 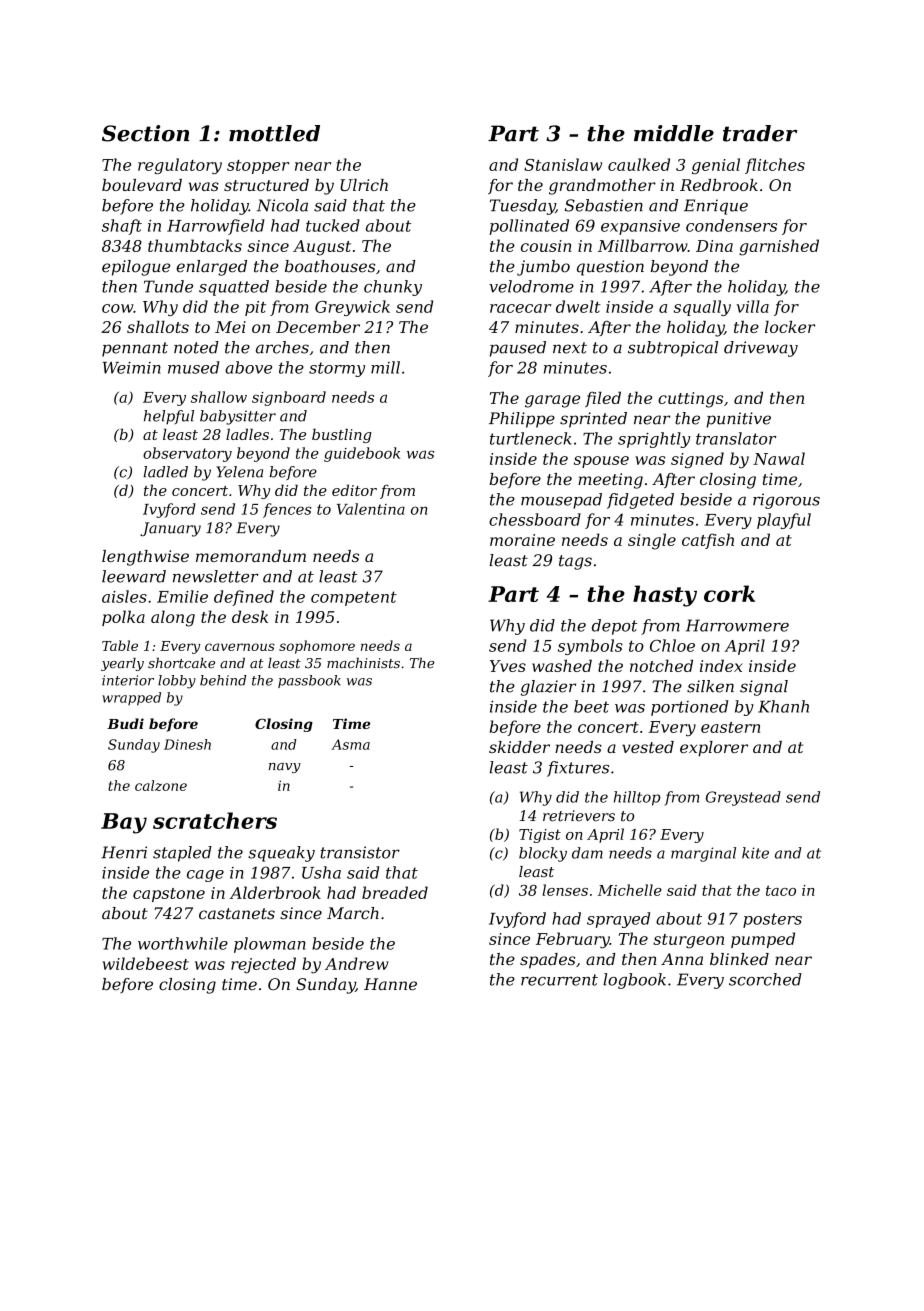 I want to click on editor, so click(x=354, y=490).
